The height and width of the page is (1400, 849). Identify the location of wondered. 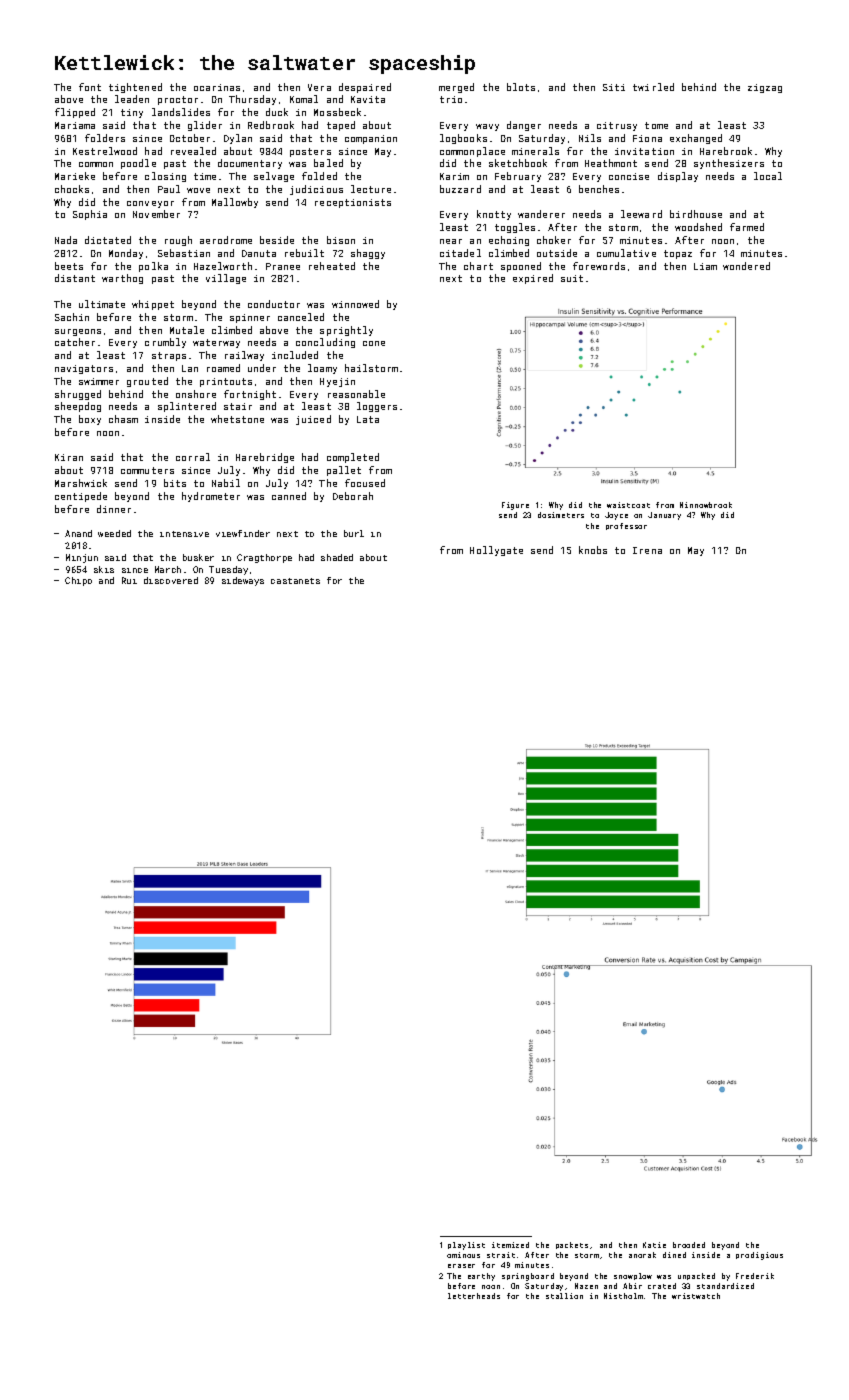
(746, 266).
